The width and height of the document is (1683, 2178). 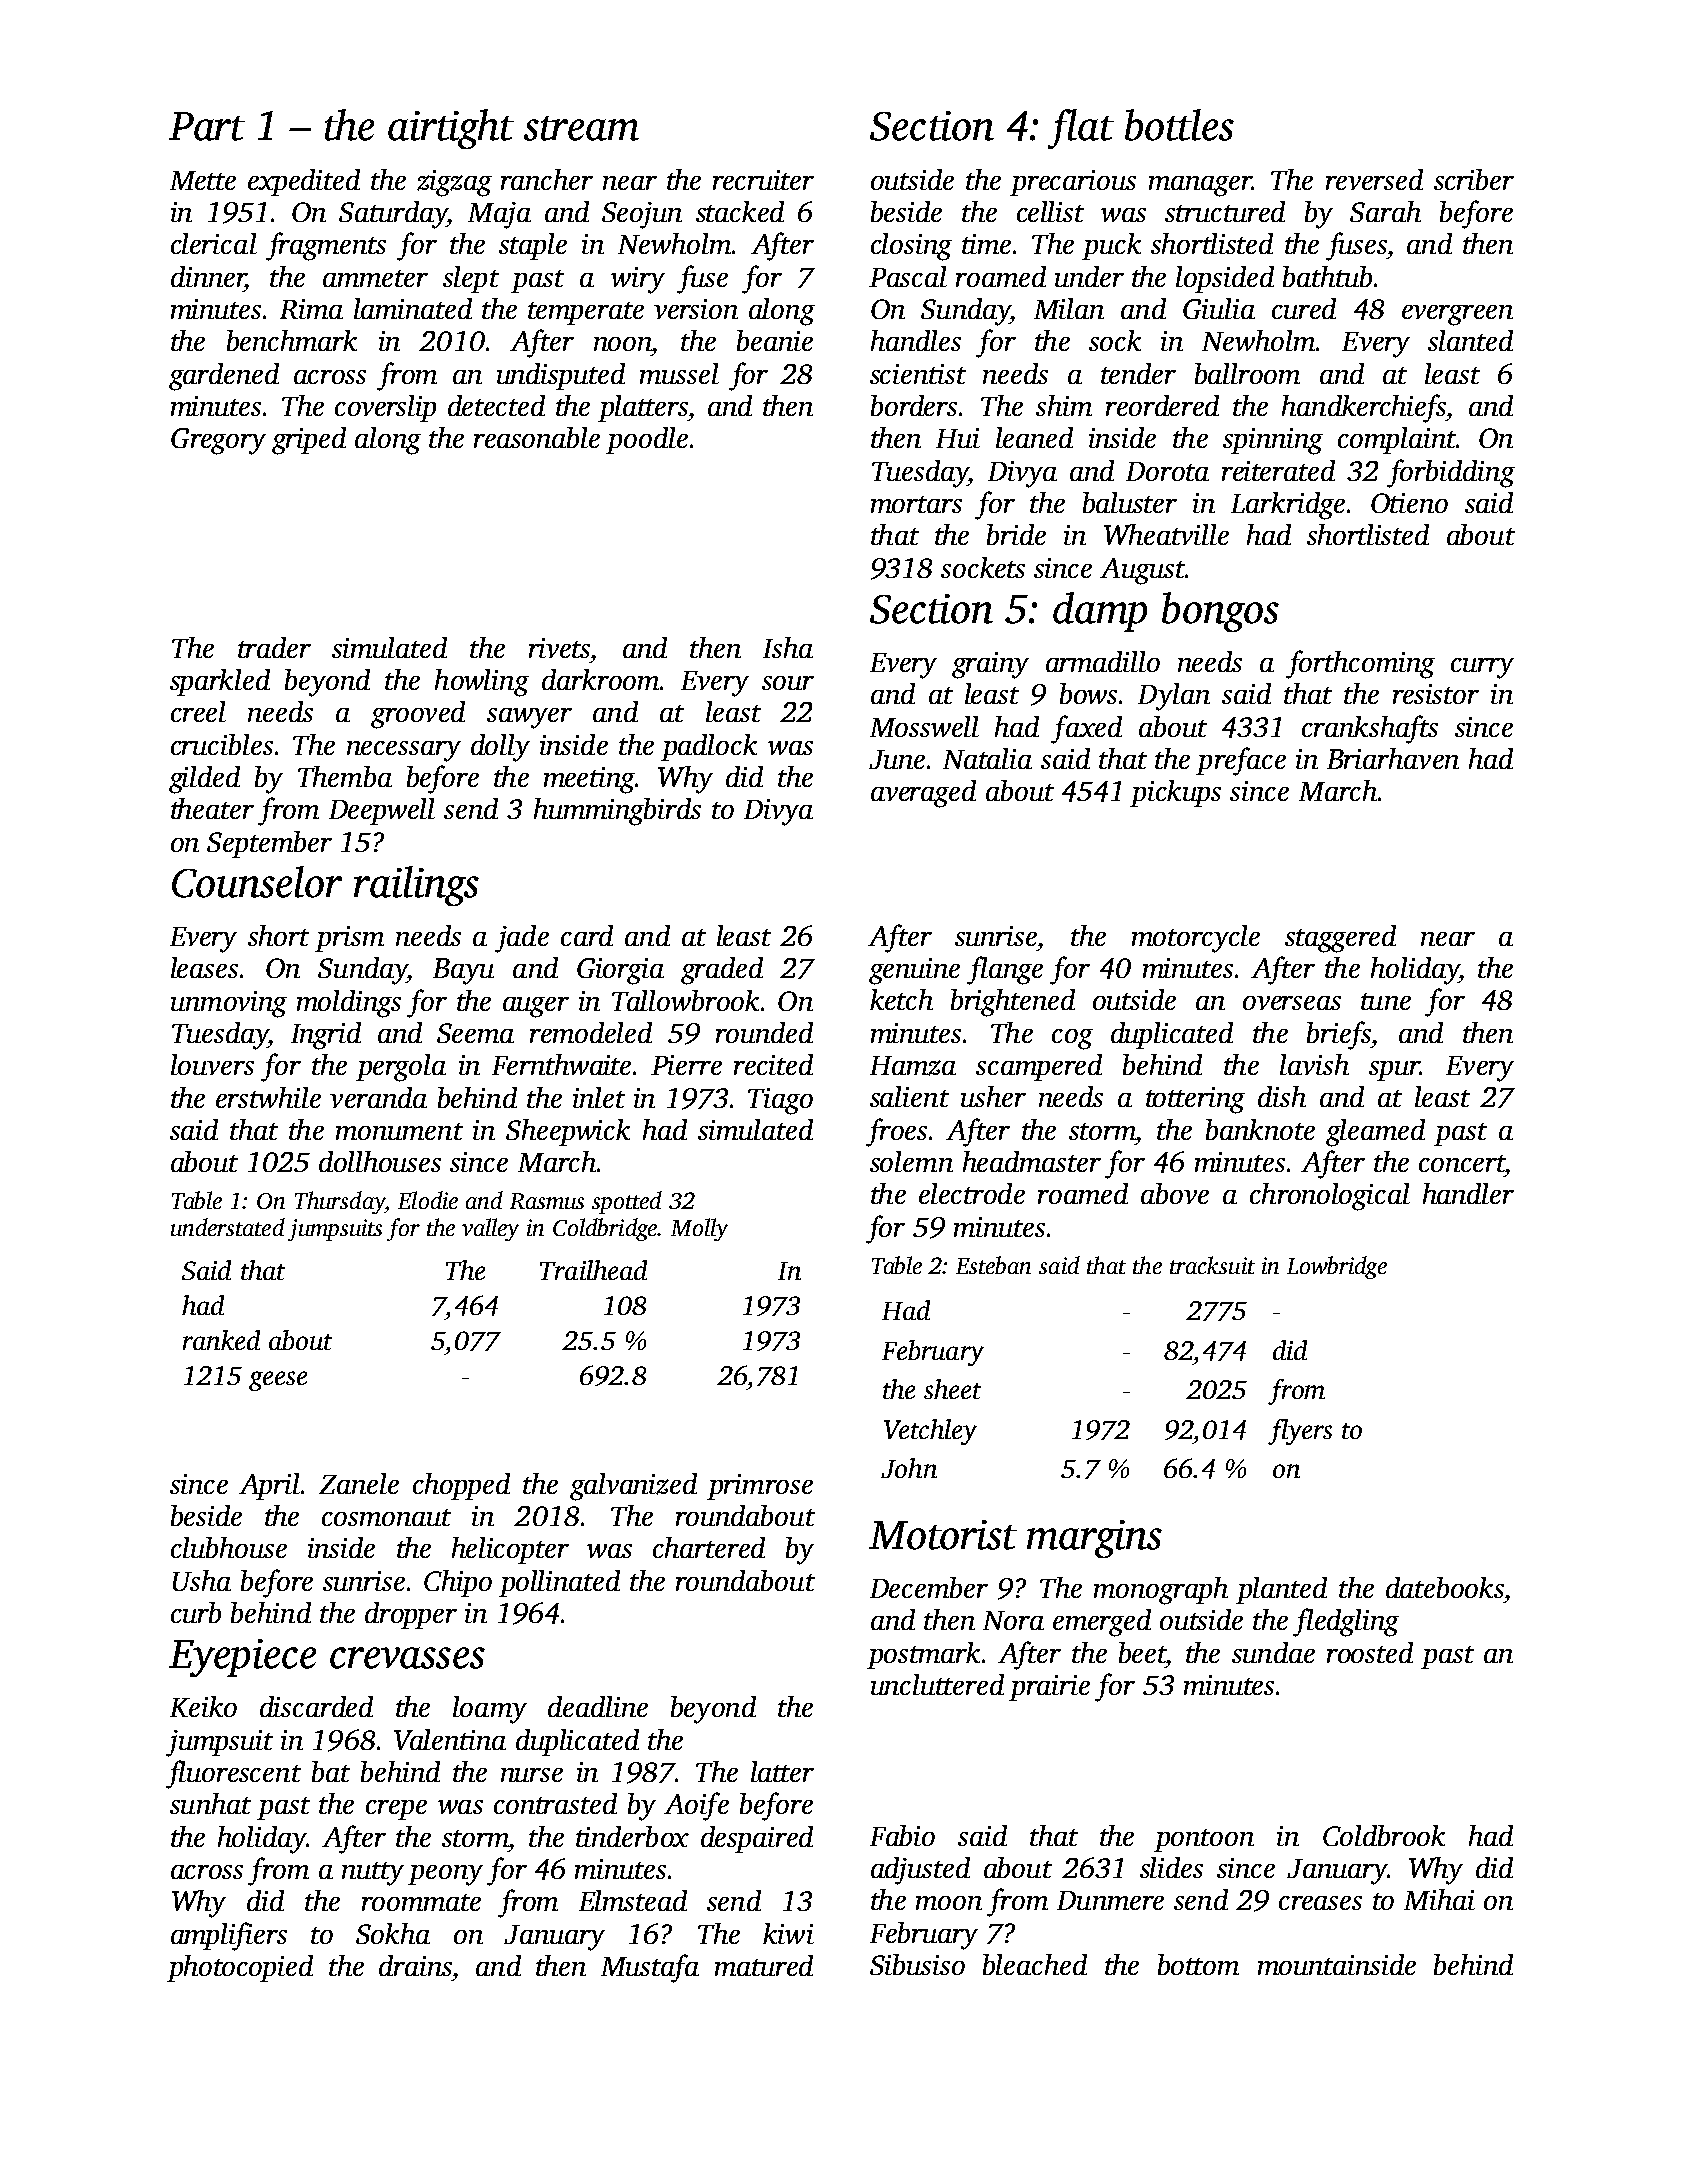 I want to click on Milan, so click(x=1069, y=308).
